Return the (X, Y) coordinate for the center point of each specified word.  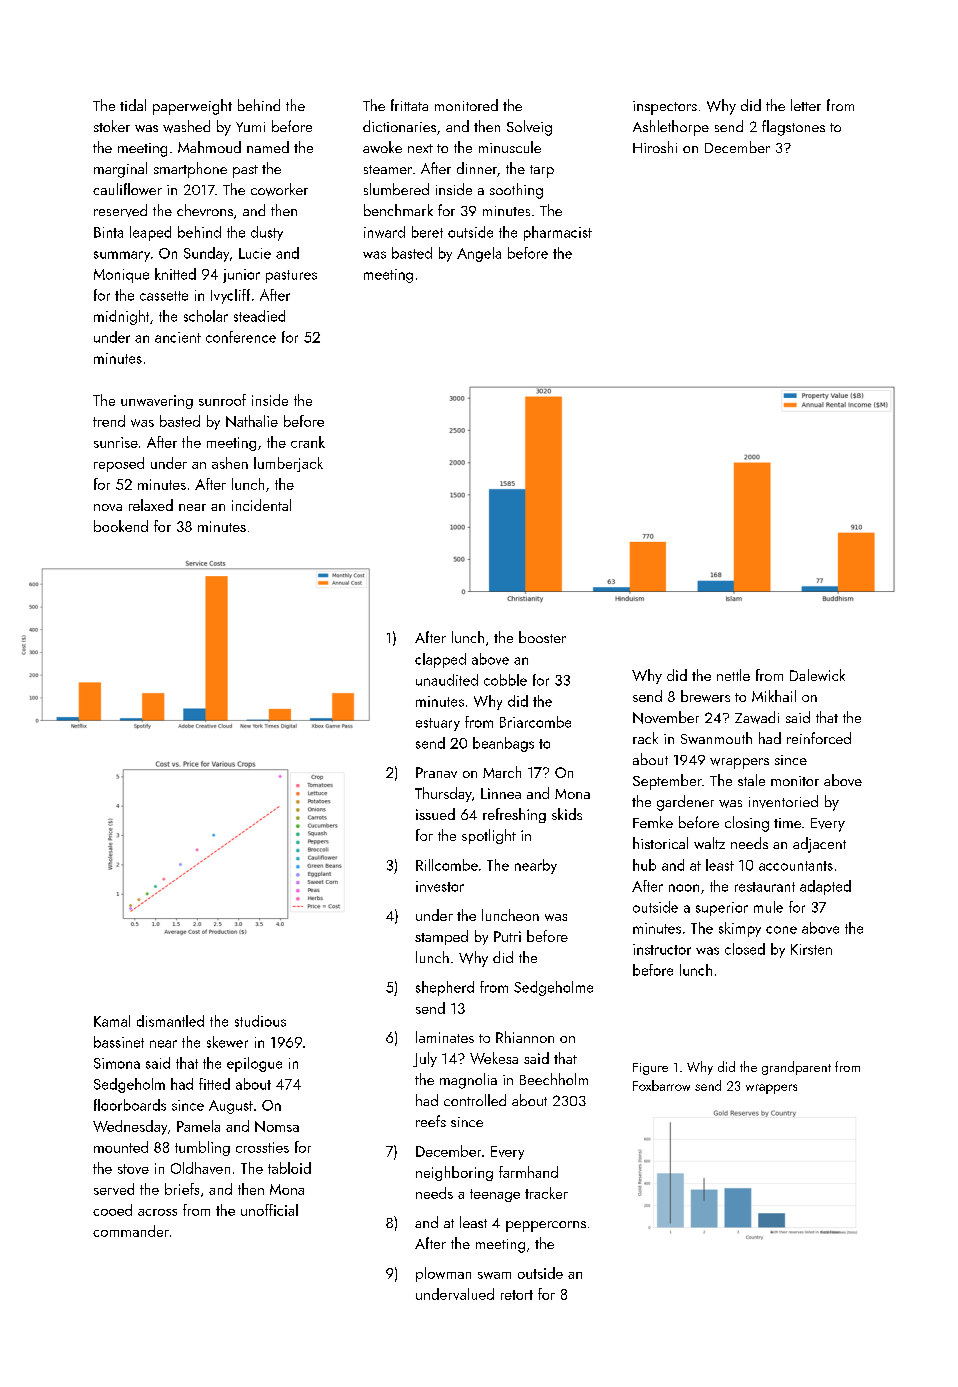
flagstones (793, 128)
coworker (279, 189)
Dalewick (817, 675)
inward (384, 232)
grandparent (796, 1068)
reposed (119, 464)
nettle (733, 675)
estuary (438, 724)
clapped (440, 660)
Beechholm (554, 1079)
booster (542, 637)
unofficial (269, 1210)
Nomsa (277, 1126)
